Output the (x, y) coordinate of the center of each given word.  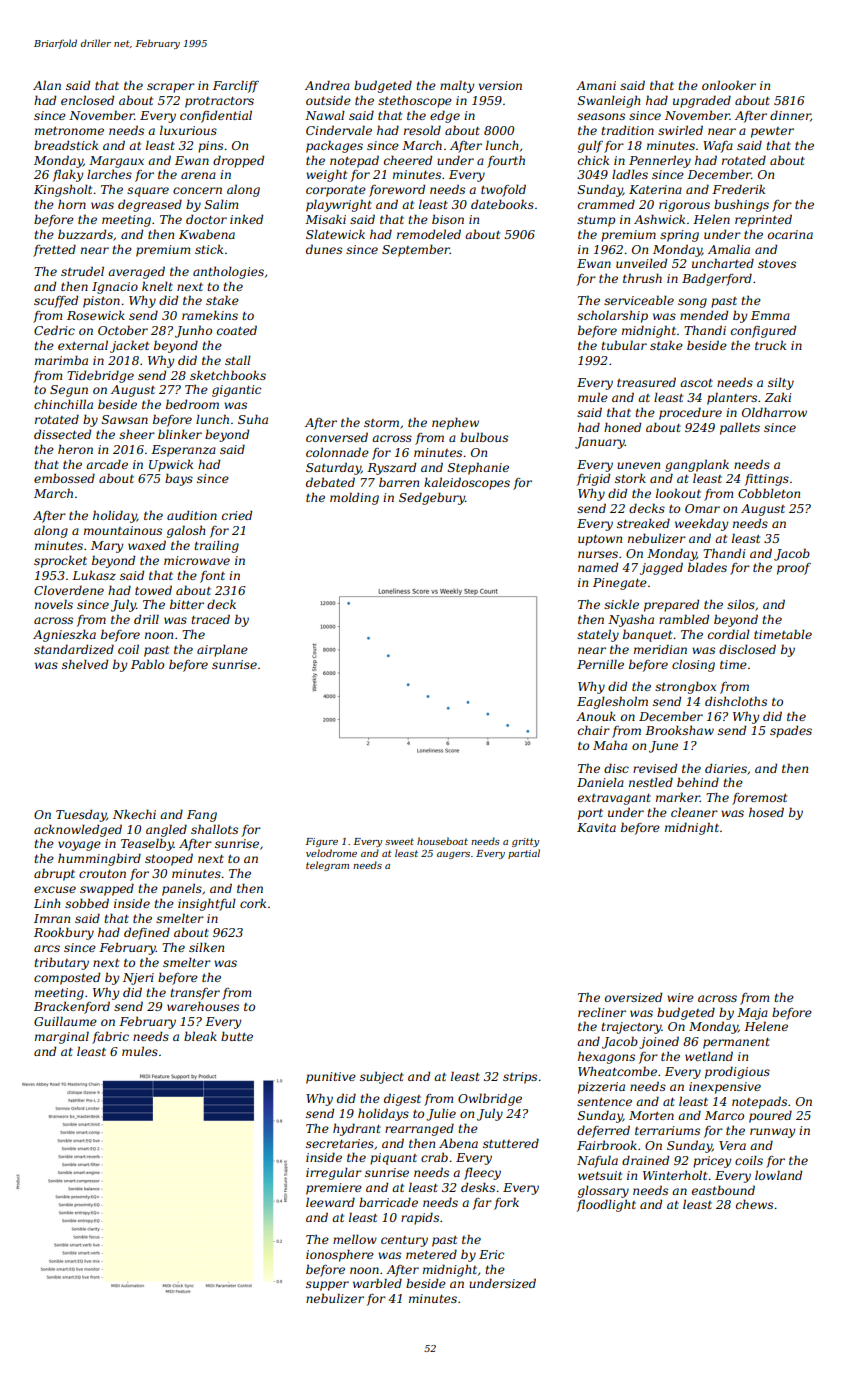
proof (794, 569)
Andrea (327, 85)
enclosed (87, 100)
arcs (47, 948)
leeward (330, 1202)
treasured (646, 382)
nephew (455, 423)
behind (698, 782)
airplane (222, 650)
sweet (399, 841)
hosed (766, 812)
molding (354, 498)
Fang (202, 816)
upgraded (702, 101)
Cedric (54, 330)
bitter (187, 604)
